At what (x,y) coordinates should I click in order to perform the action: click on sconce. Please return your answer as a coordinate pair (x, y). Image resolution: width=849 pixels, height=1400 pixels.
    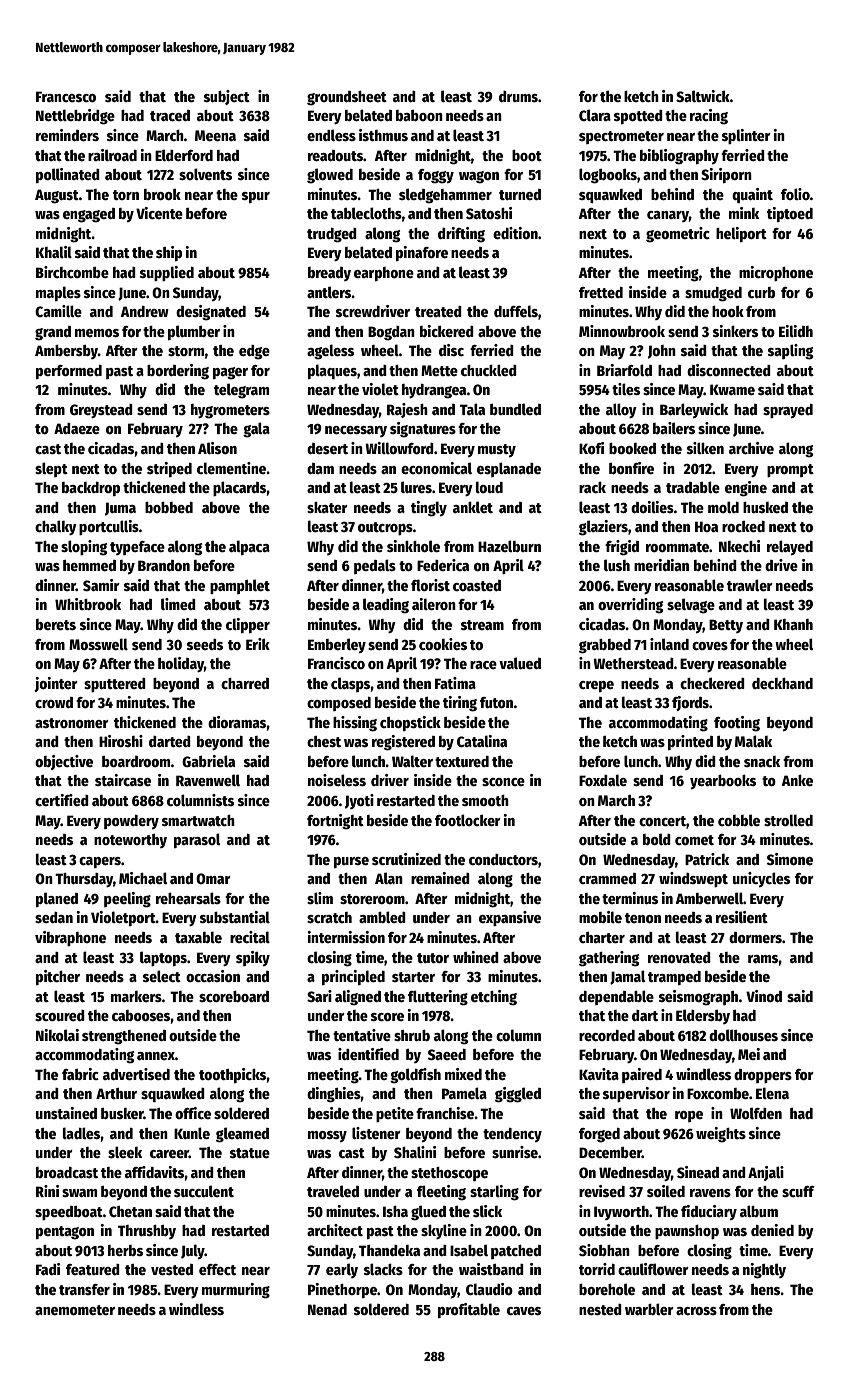
    Looking at the image, I should click on (503, 782).
